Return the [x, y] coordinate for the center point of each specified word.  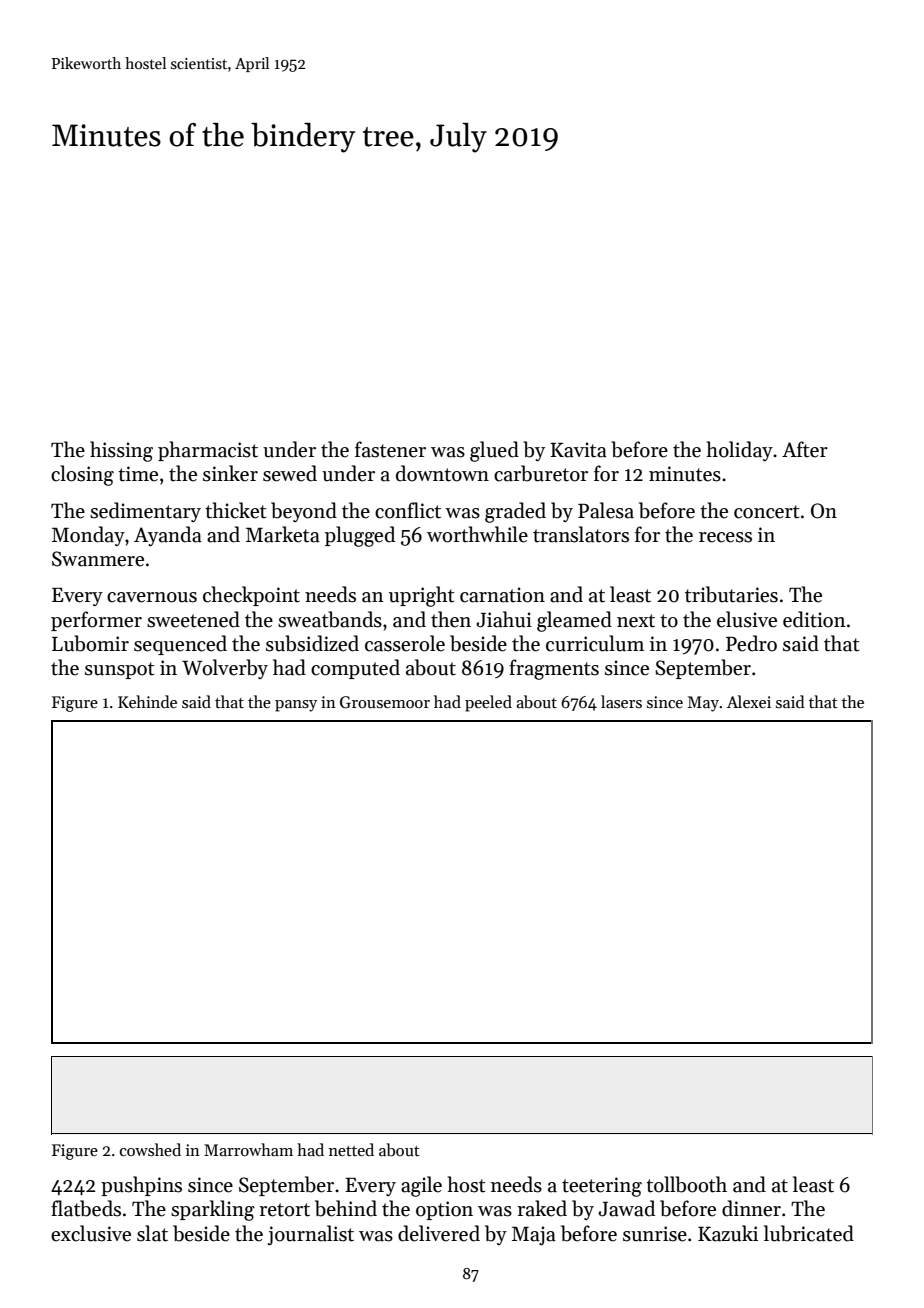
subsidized [312, 643]
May [703, 704]
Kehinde [147, 701]
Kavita [578, 450]
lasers [621, 701]
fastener [390, 449]
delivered [439, 1233]
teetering [602, 1187]
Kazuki [728, 1233]
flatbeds [86, 1208]
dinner [751, 1208]
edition [814, 619]
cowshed [150, 1149]
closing [82, 475]
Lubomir [90, 643]
